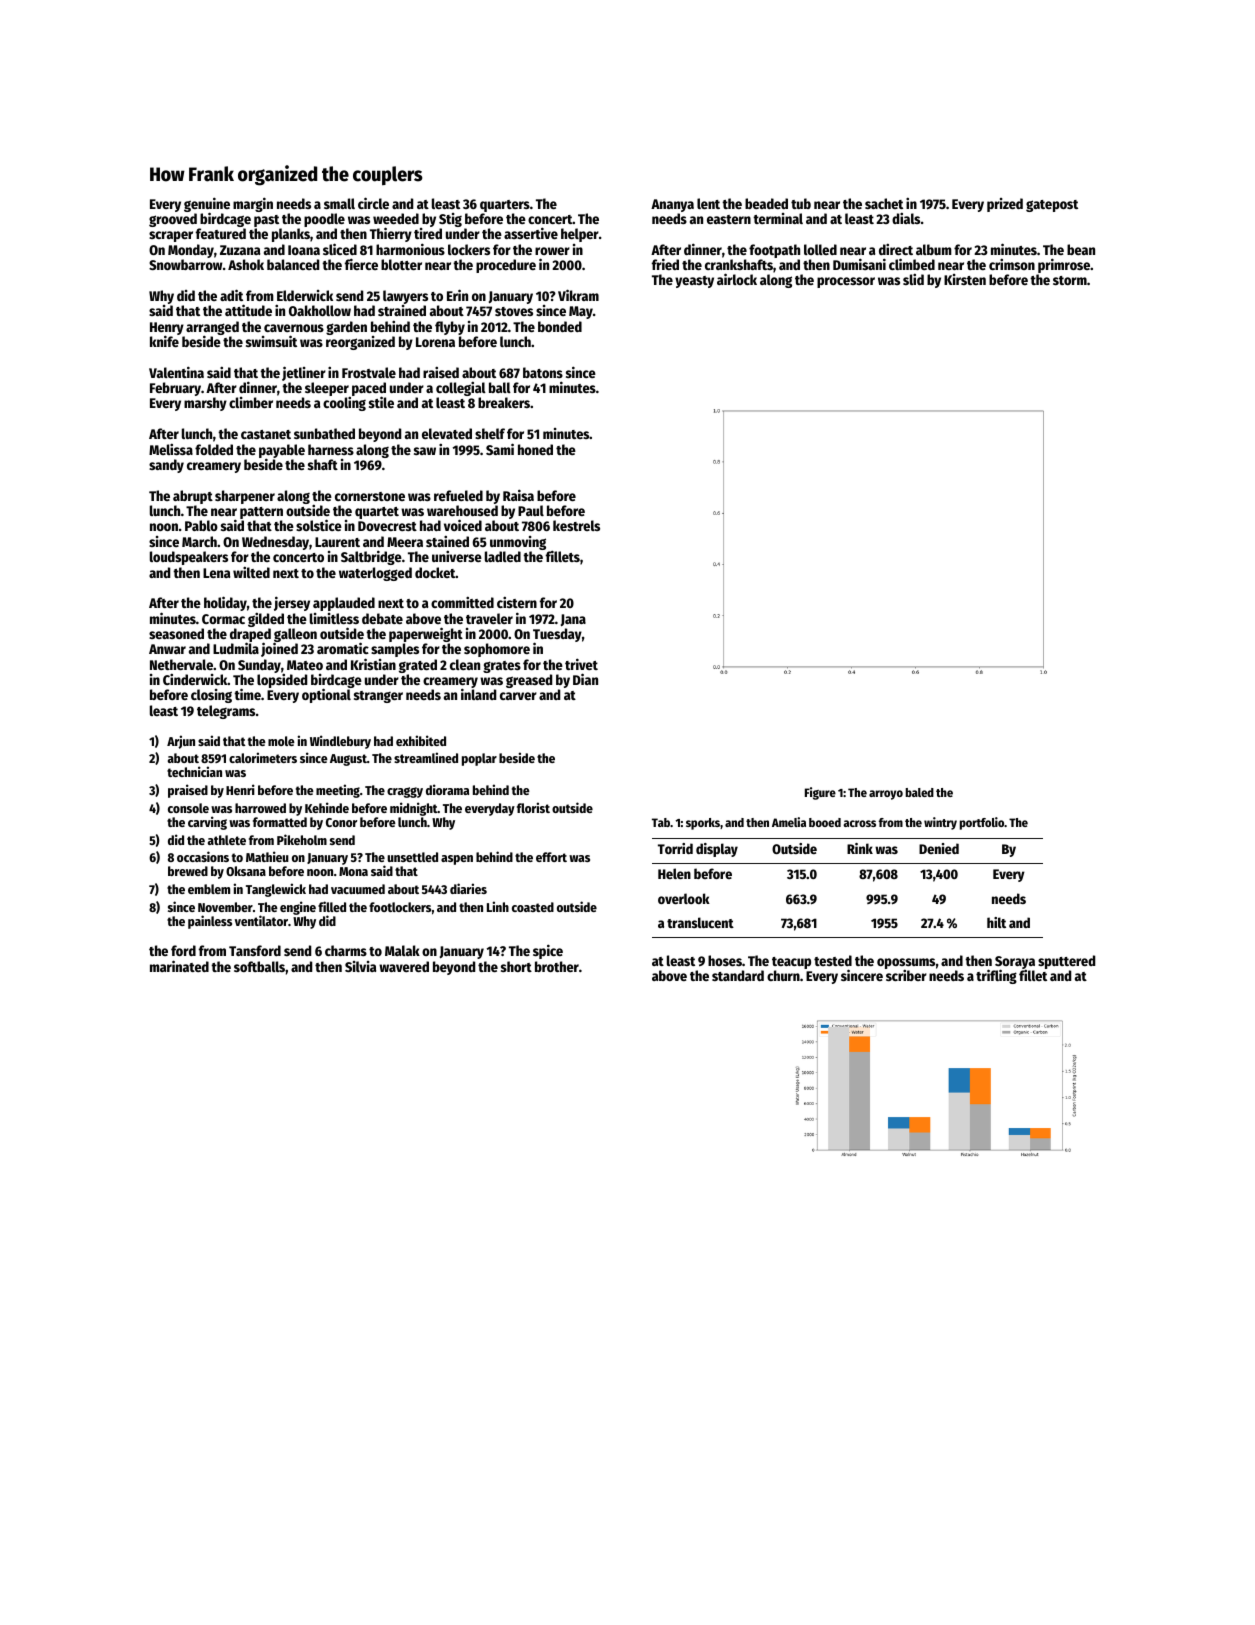 The height and width of the screenshot is (1625, 1255). What do you see at coordinates (580, 235) in the screenshot?
I see `helper` at bounding box center [580, 235].
